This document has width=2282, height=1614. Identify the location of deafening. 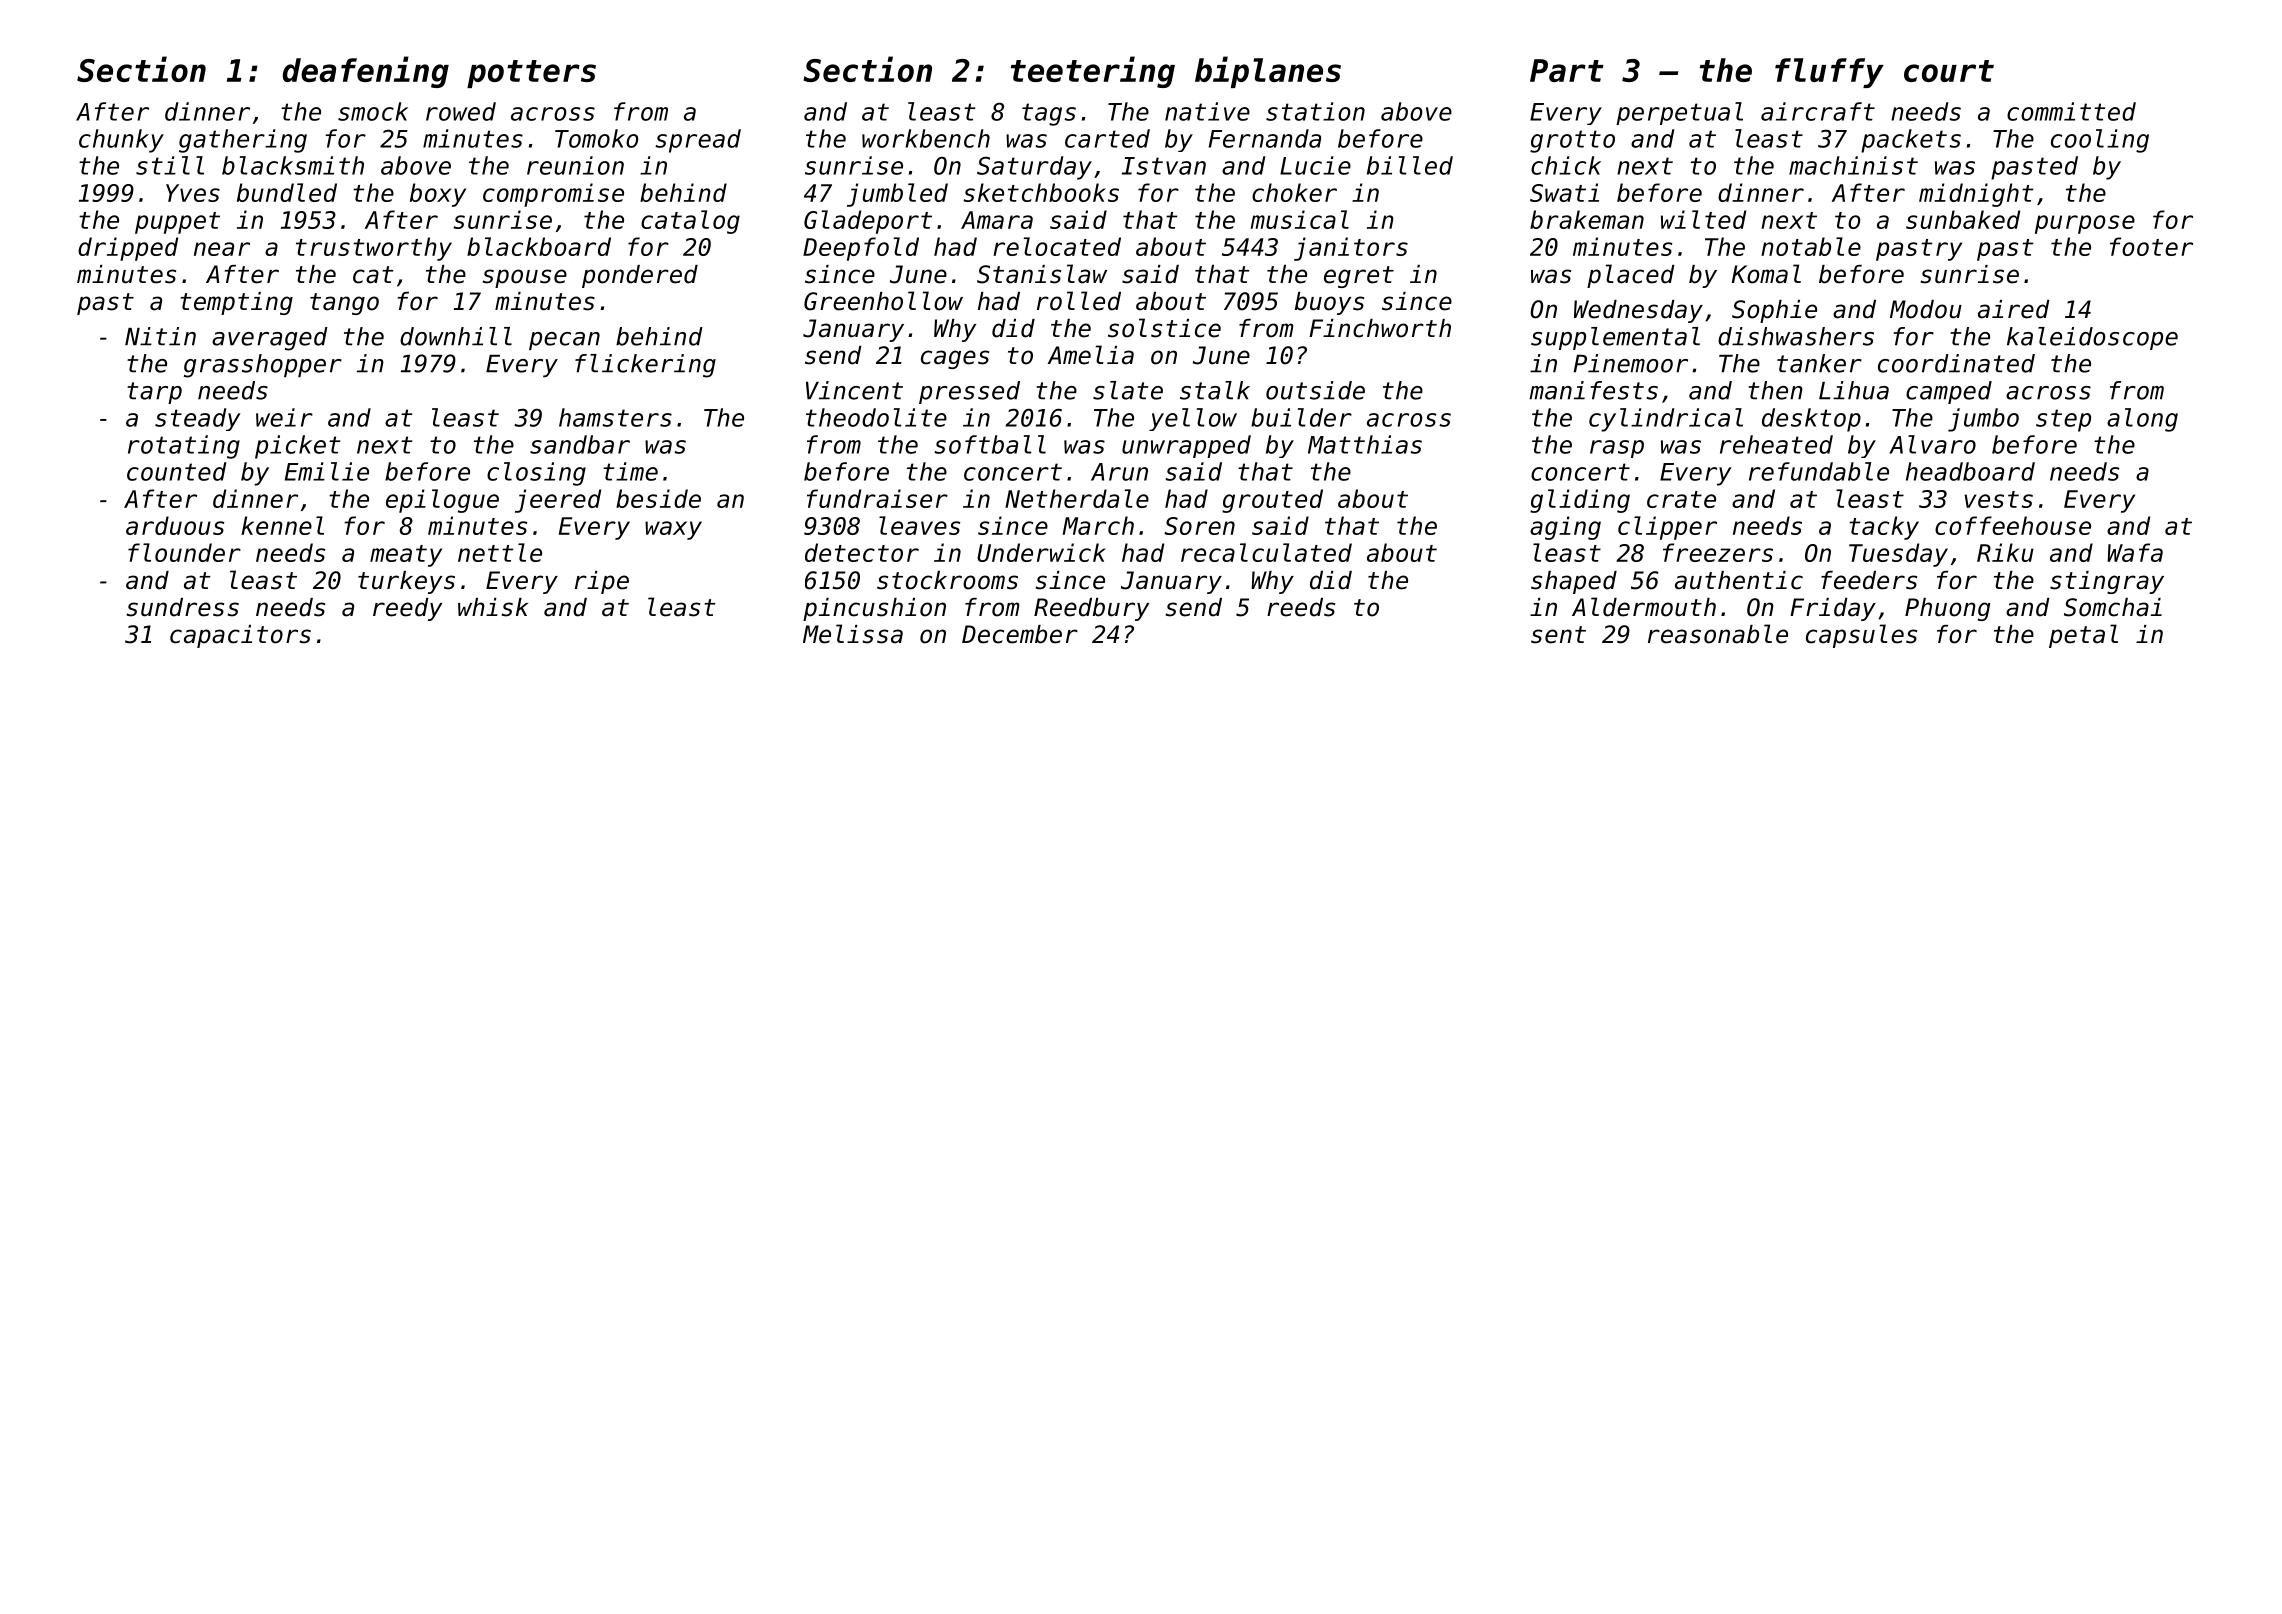
(366, 72).
